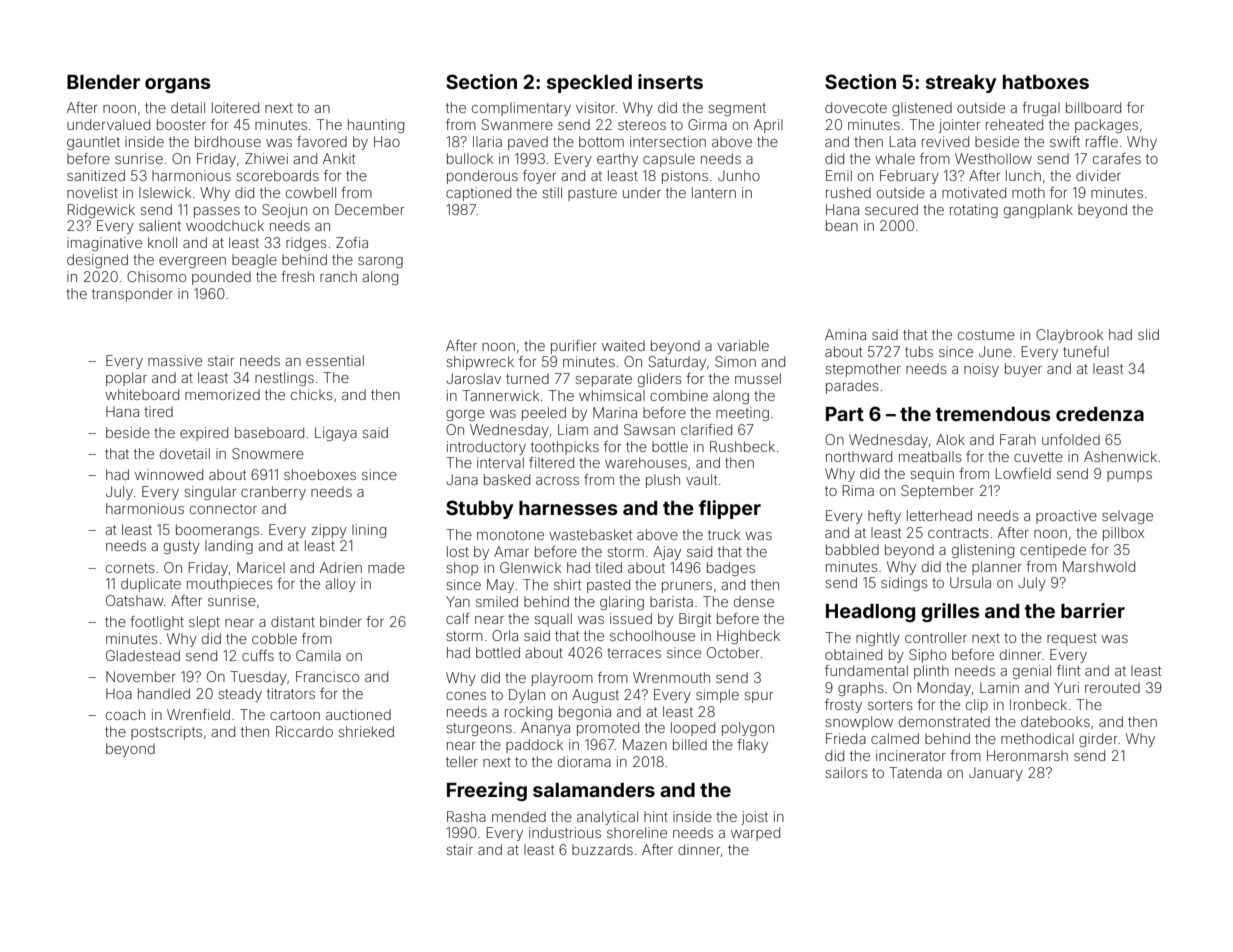  Describe the element at coordinates (511, 551) in the document. I see `Amar` at that location.
